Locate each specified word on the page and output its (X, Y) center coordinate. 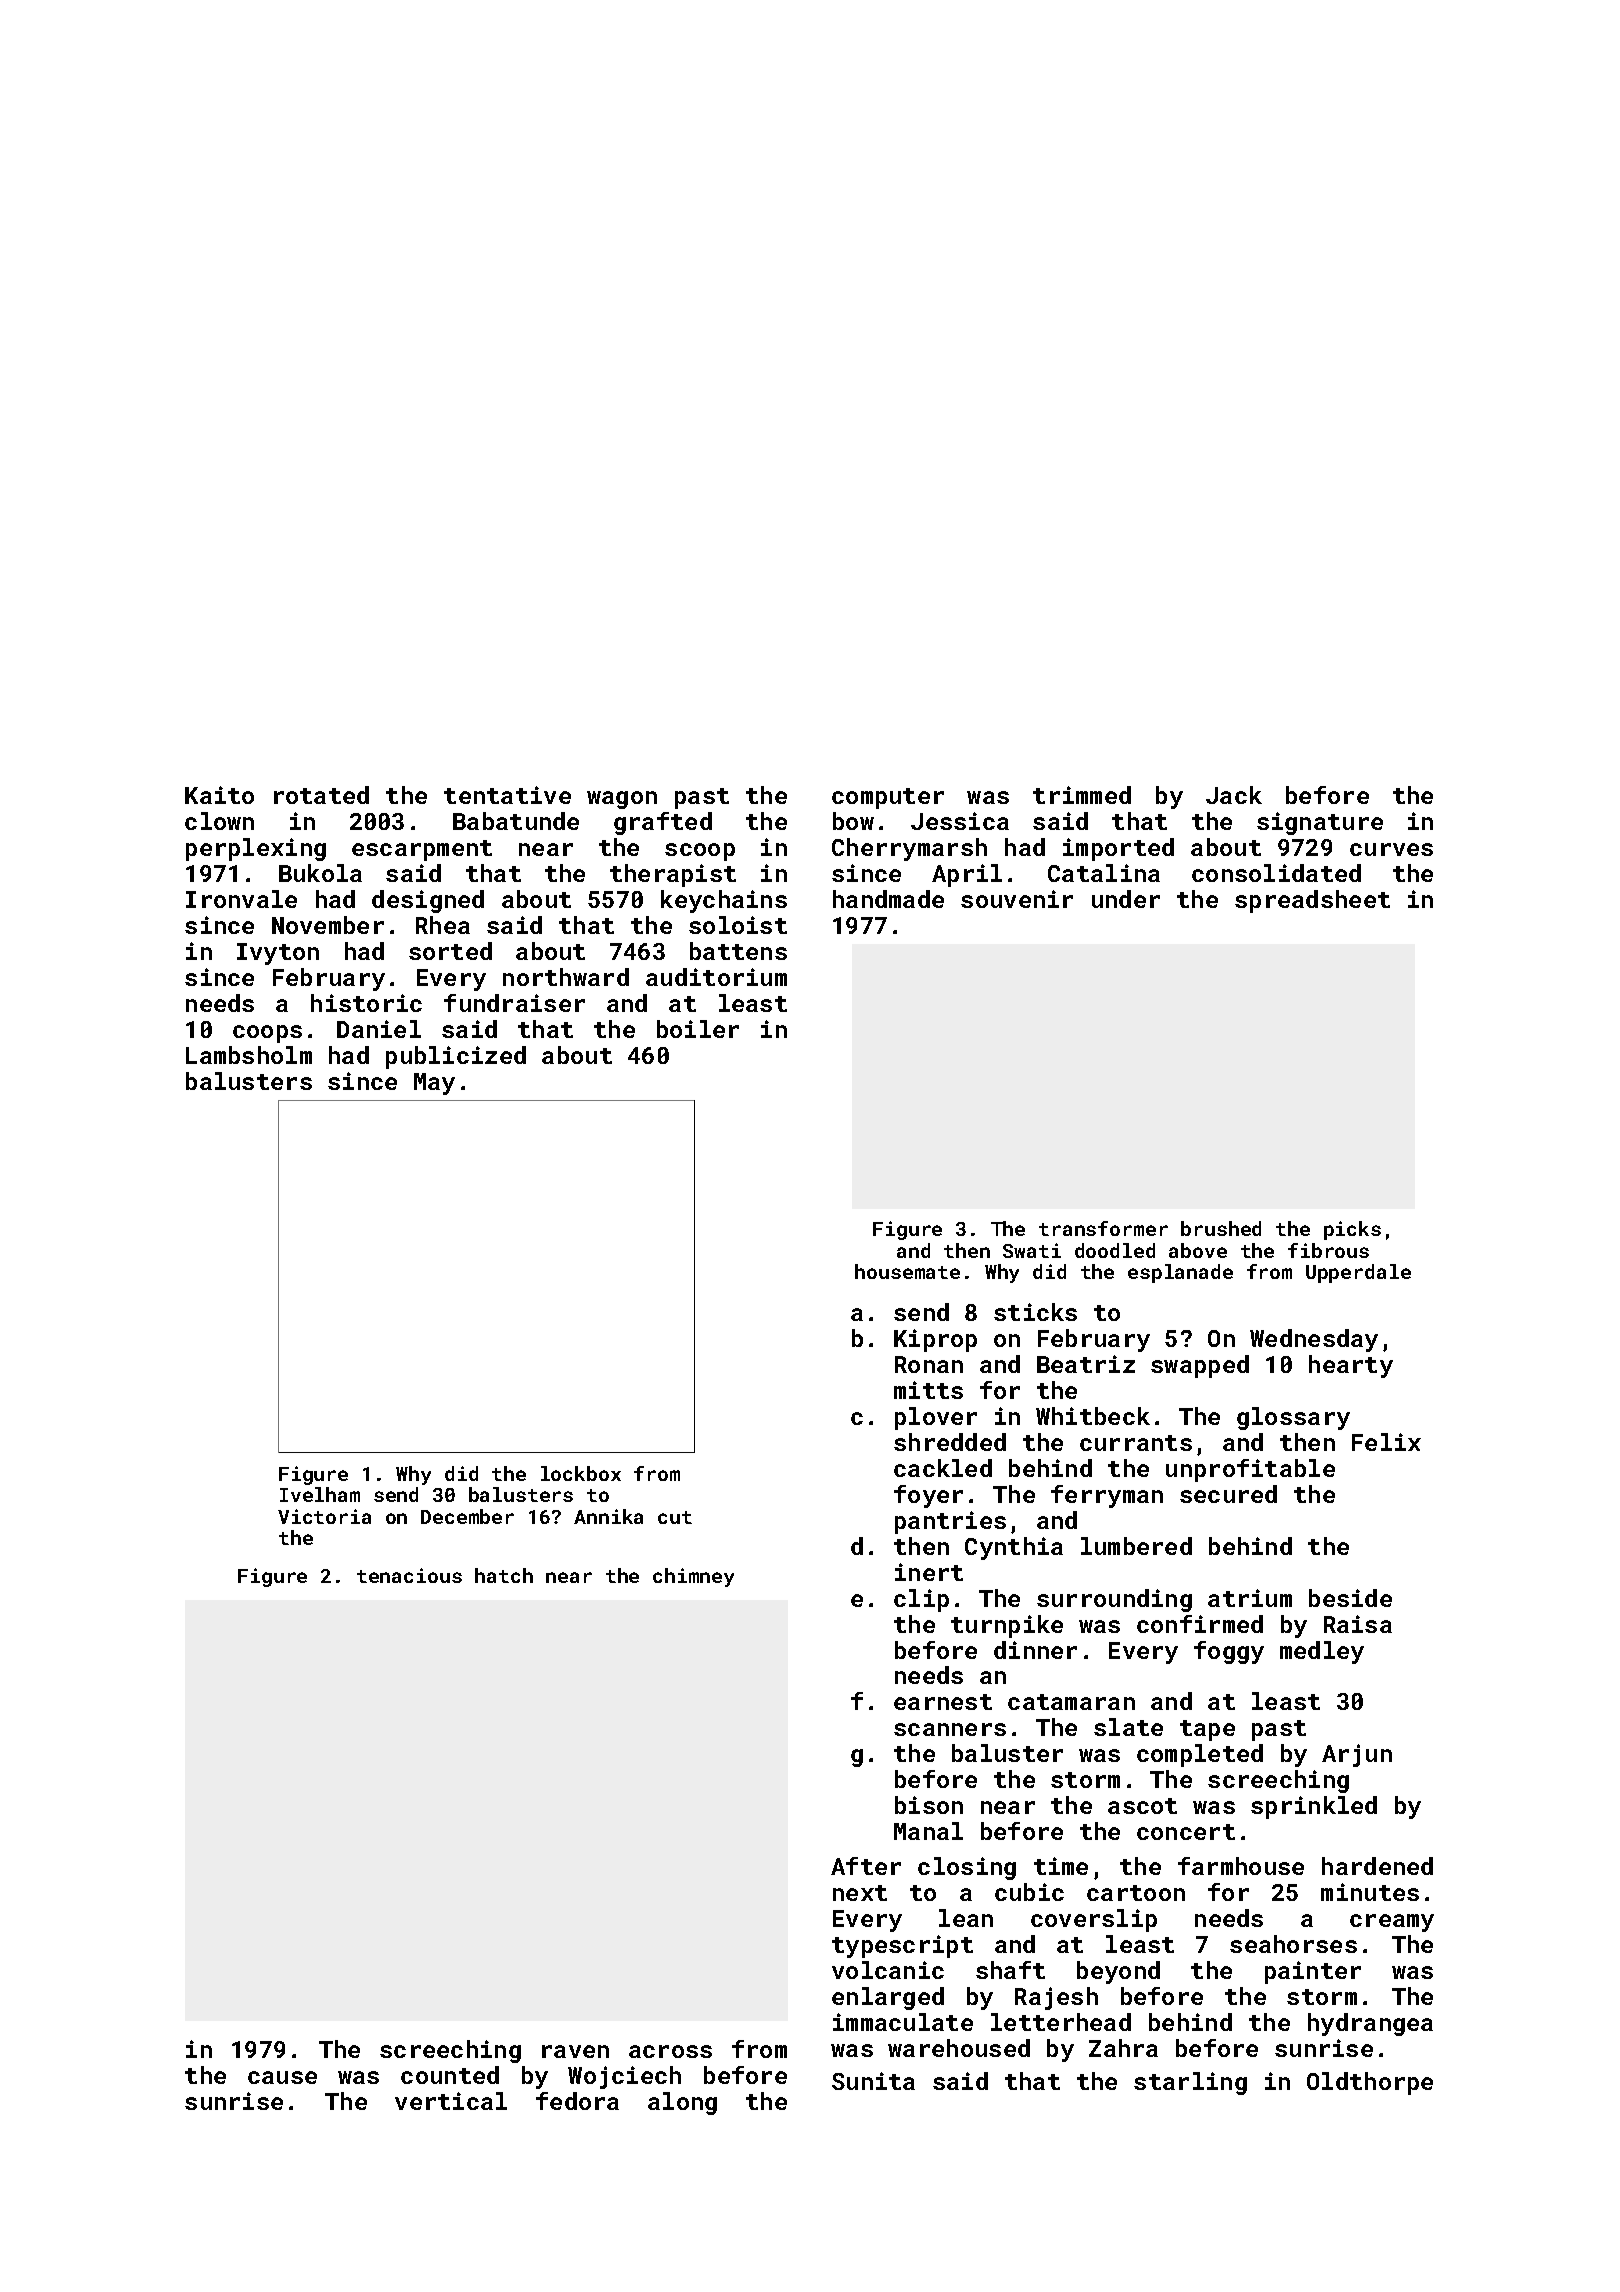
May (434, 1084)
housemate (907, 1271)
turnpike (1007, 1626)
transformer (1103, 1228)
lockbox (581, 1473)
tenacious (409, 1575)
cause (282, 2077)
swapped (1200, 1366)
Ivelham (320, 1494)
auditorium (716, 977)
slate (1128, 1727)
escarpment (422, 850)
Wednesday (1314, 1340)
